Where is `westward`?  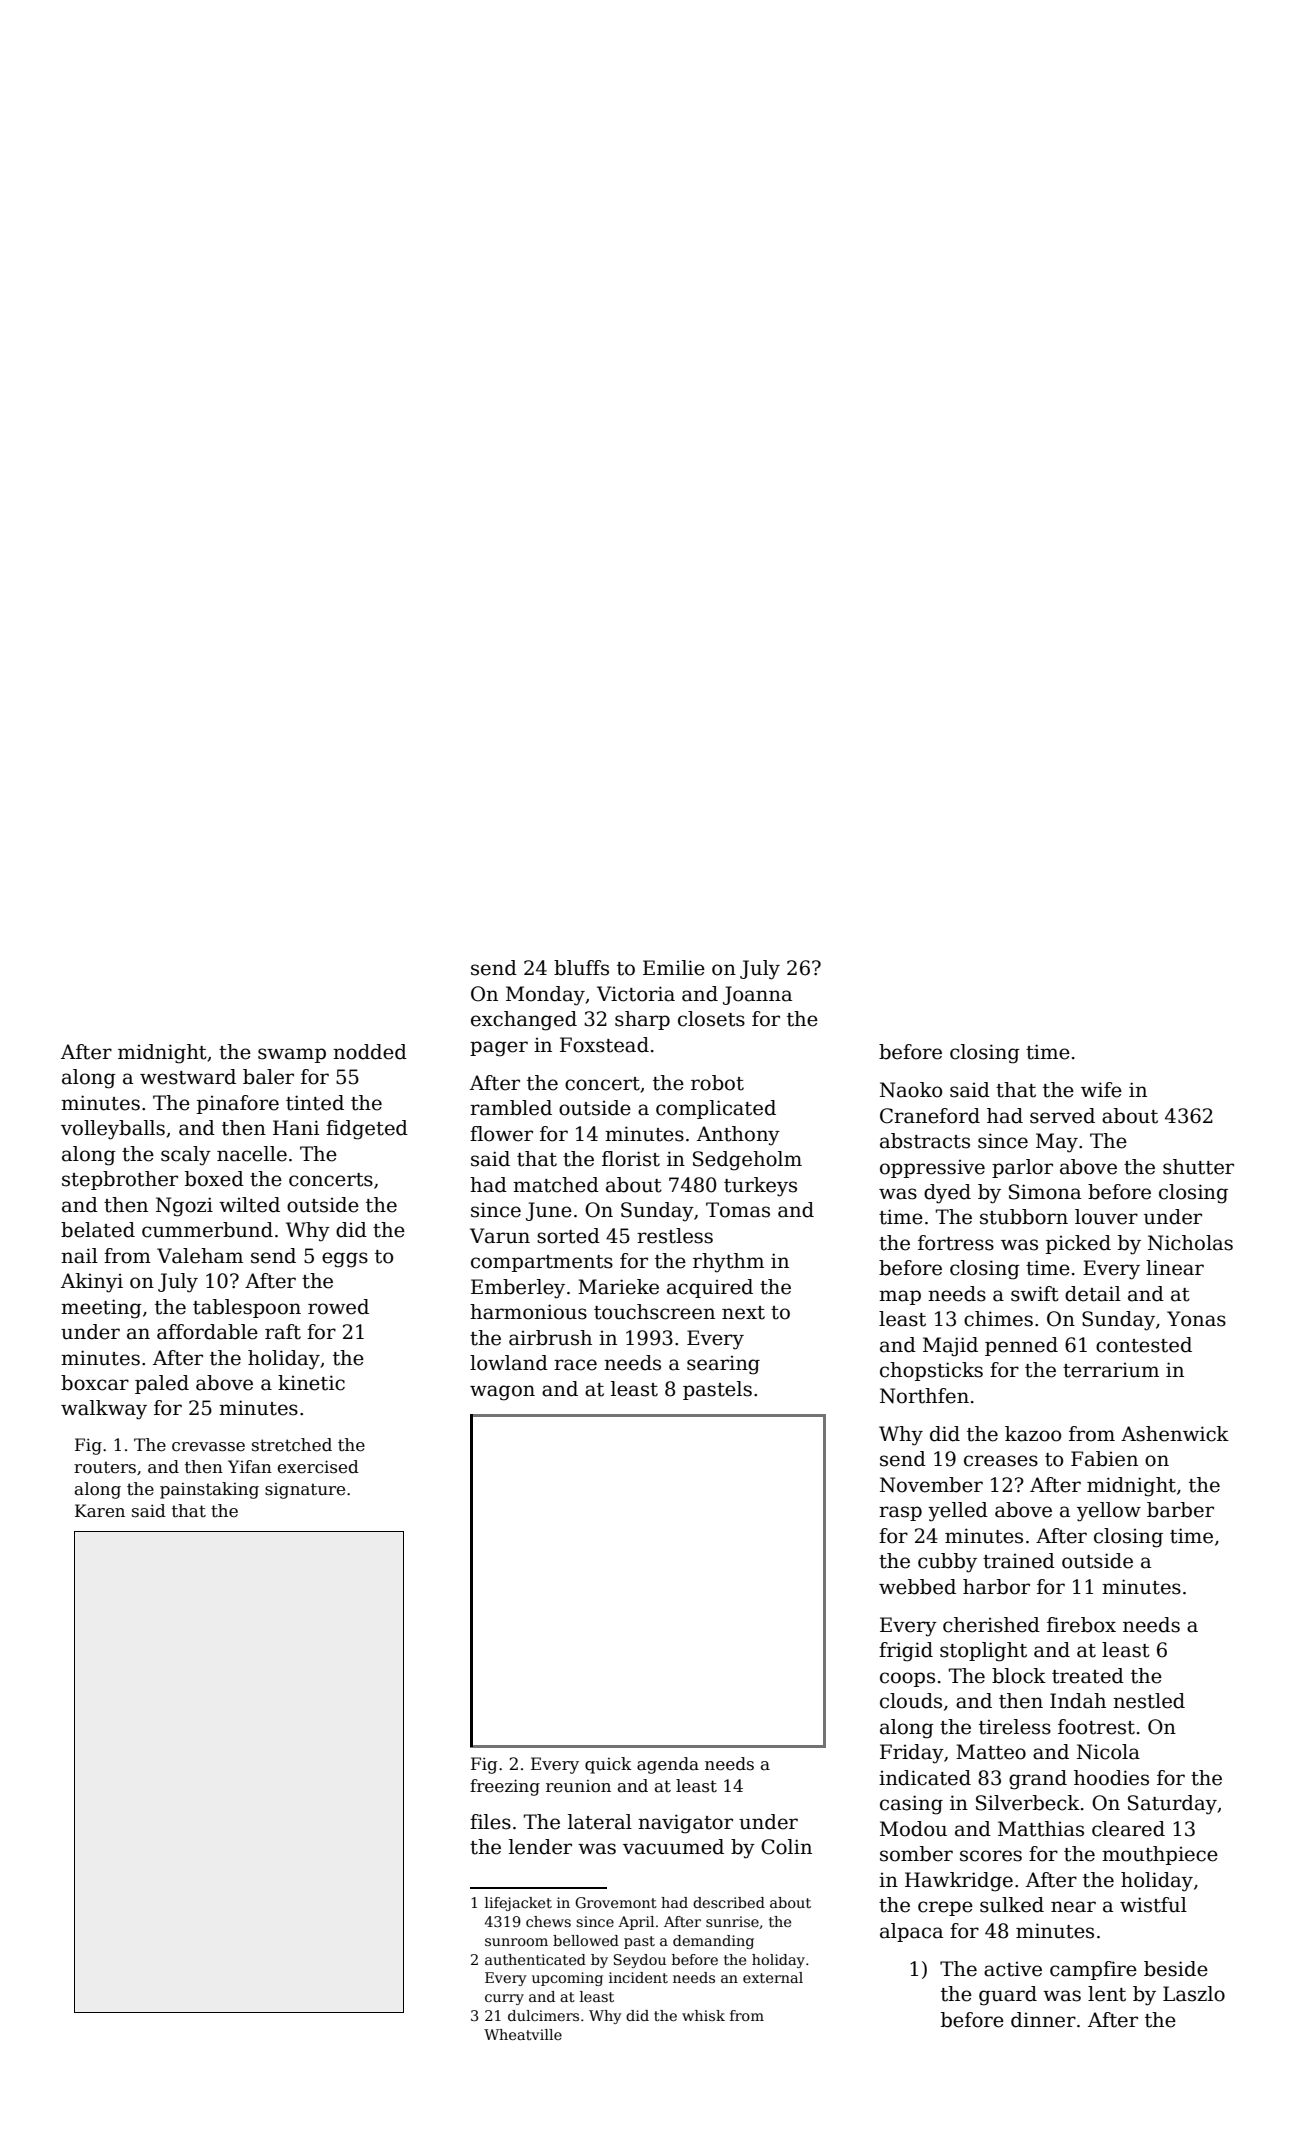
westward is located at coordinates (188, 1077).
